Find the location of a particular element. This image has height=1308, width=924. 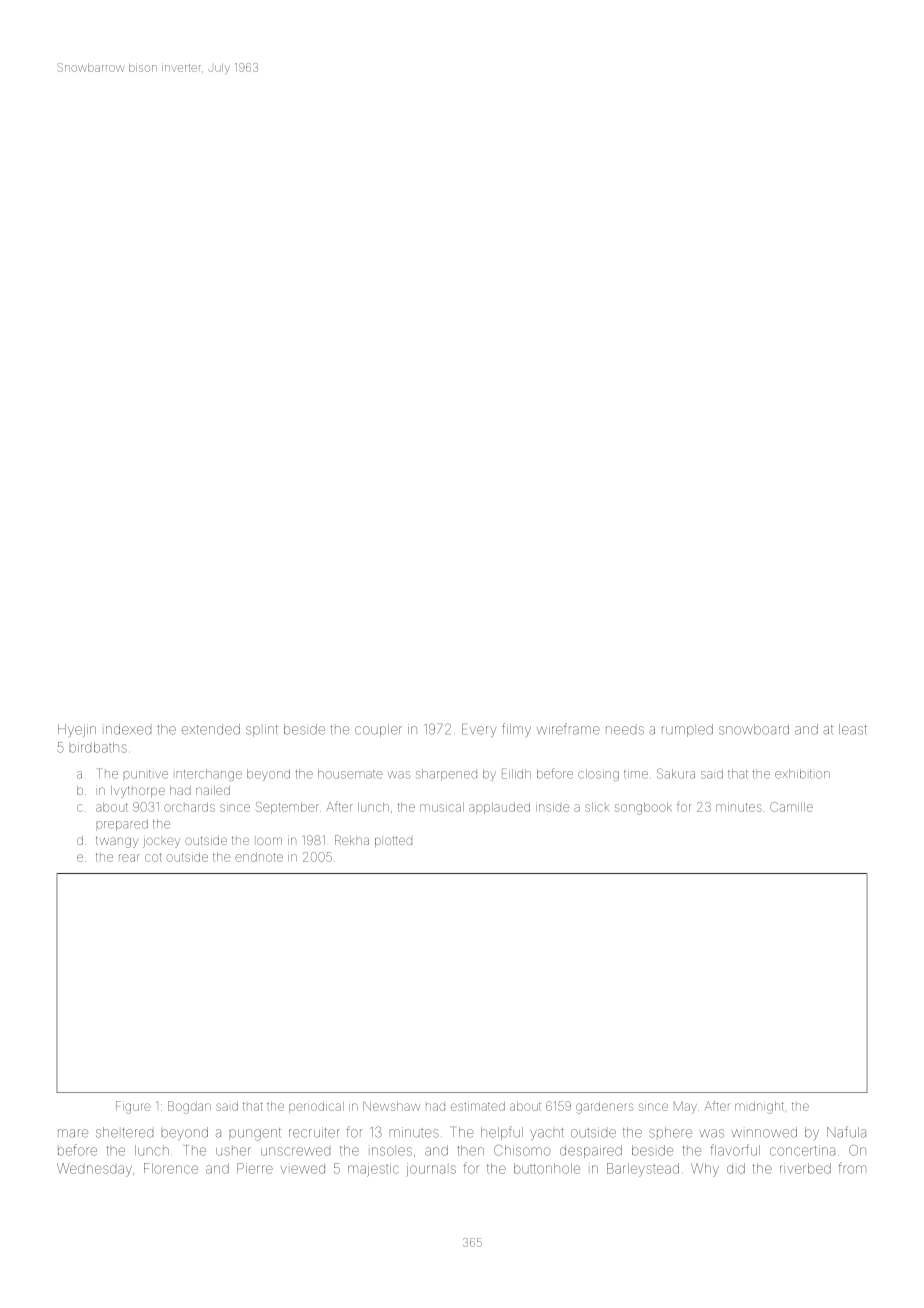

endnote is located at coordinates (259, 857).
